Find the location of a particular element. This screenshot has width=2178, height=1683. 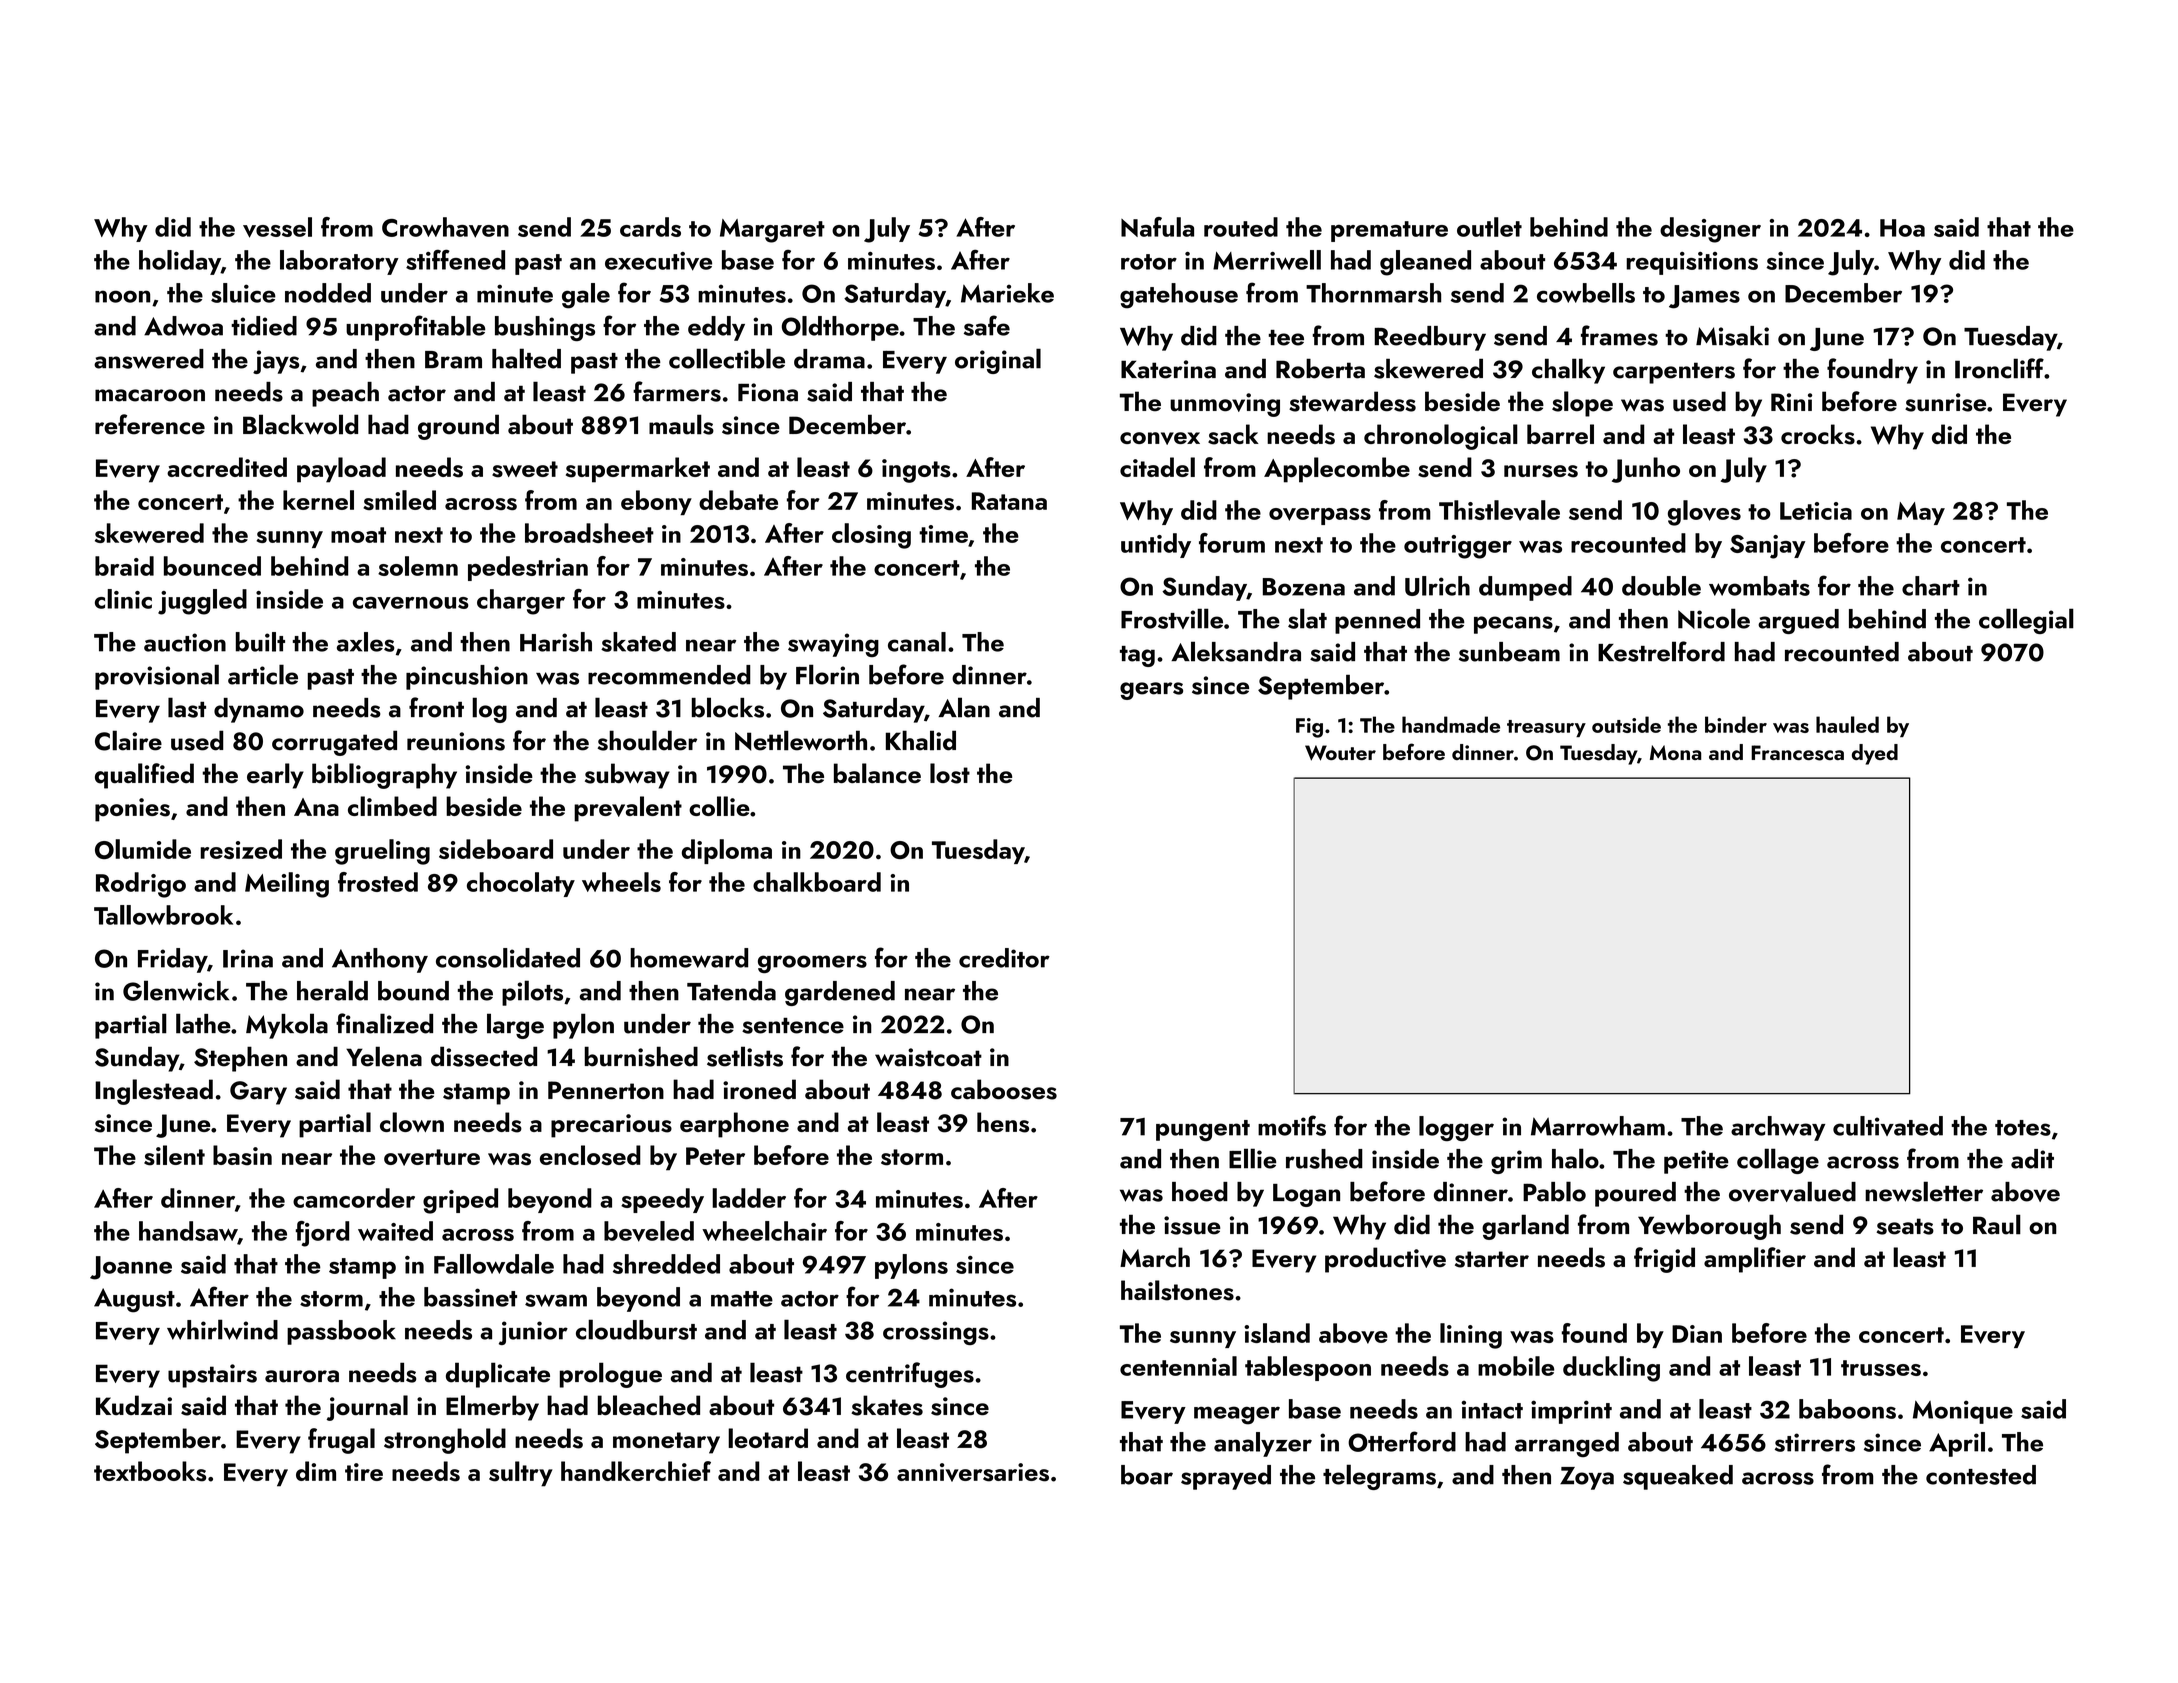

issue is located at coordinates (1192, 1225).
